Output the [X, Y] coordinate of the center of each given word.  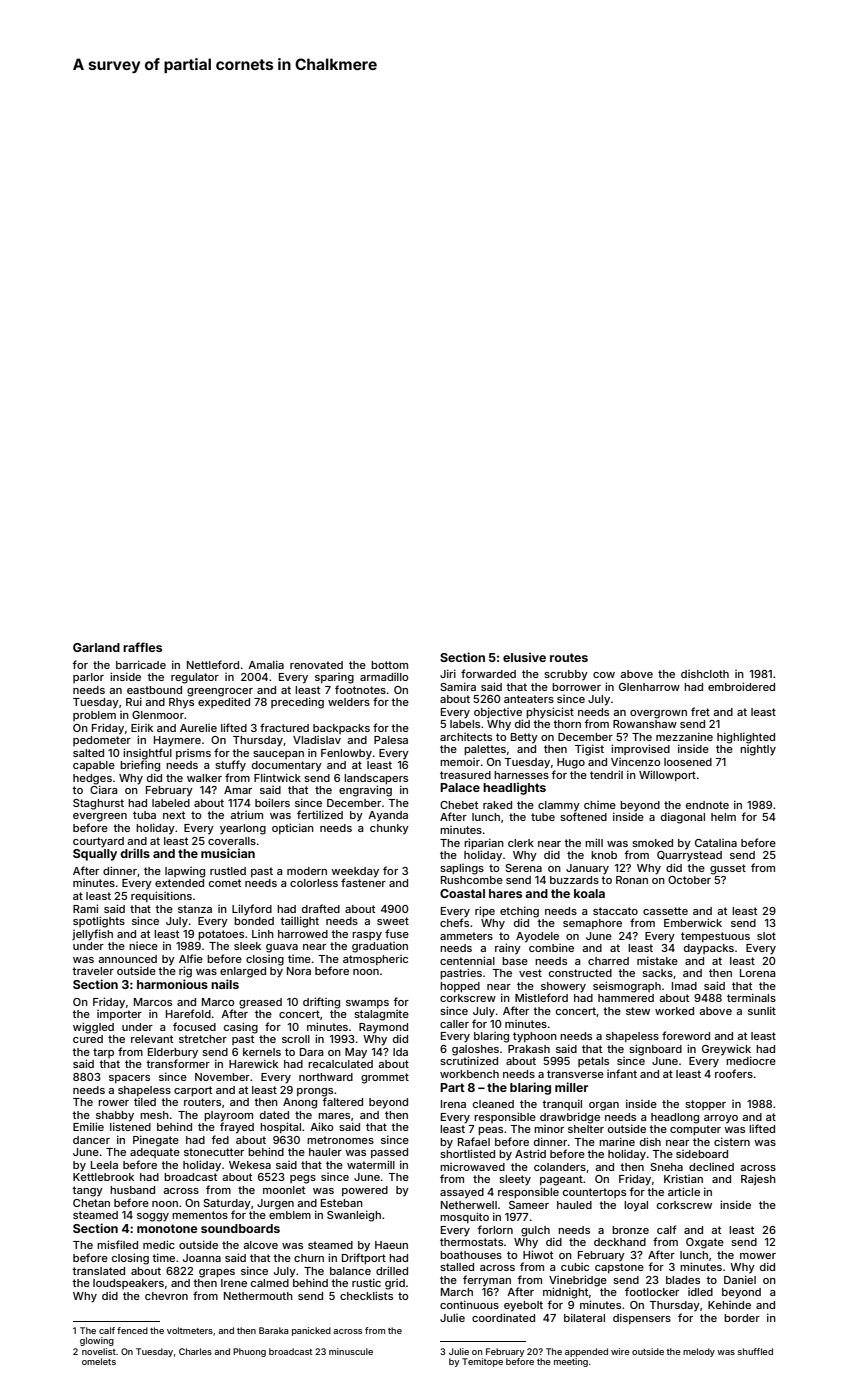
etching [519, 912]
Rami [85, 908]
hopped [460, 987]
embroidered [741, 686]
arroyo [721, 1119]
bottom [389, 665]
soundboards [240, 1228]
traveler [93, 971]
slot [766, 936]
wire [620, 1351]
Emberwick [693, 922]
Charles [195, 1351]
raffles [142, 647]
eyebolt [523, 1306]
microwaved [472, 1167]
